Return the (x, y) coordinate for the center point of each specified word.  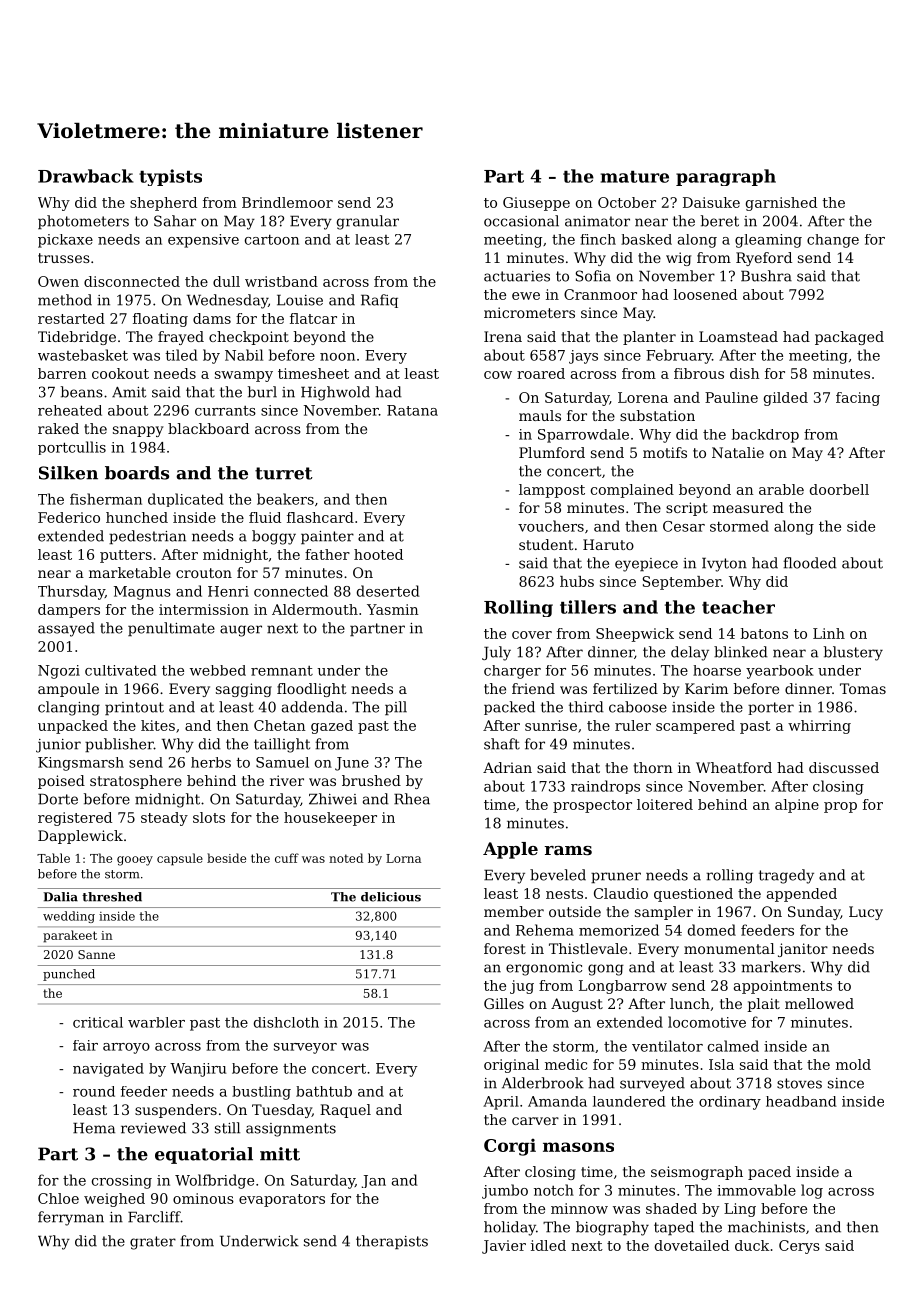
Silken (68, 473)
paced (769, 1173)
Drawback (85, 176)
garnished (781, 204)
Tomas (863, 688)
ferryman (71, 1218)
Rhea (412, 799)
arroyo (126, 1048)
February (679, 356)
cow (498, 375)
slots (209, 817)
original (511, 1066)
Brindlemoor (287, 202)
